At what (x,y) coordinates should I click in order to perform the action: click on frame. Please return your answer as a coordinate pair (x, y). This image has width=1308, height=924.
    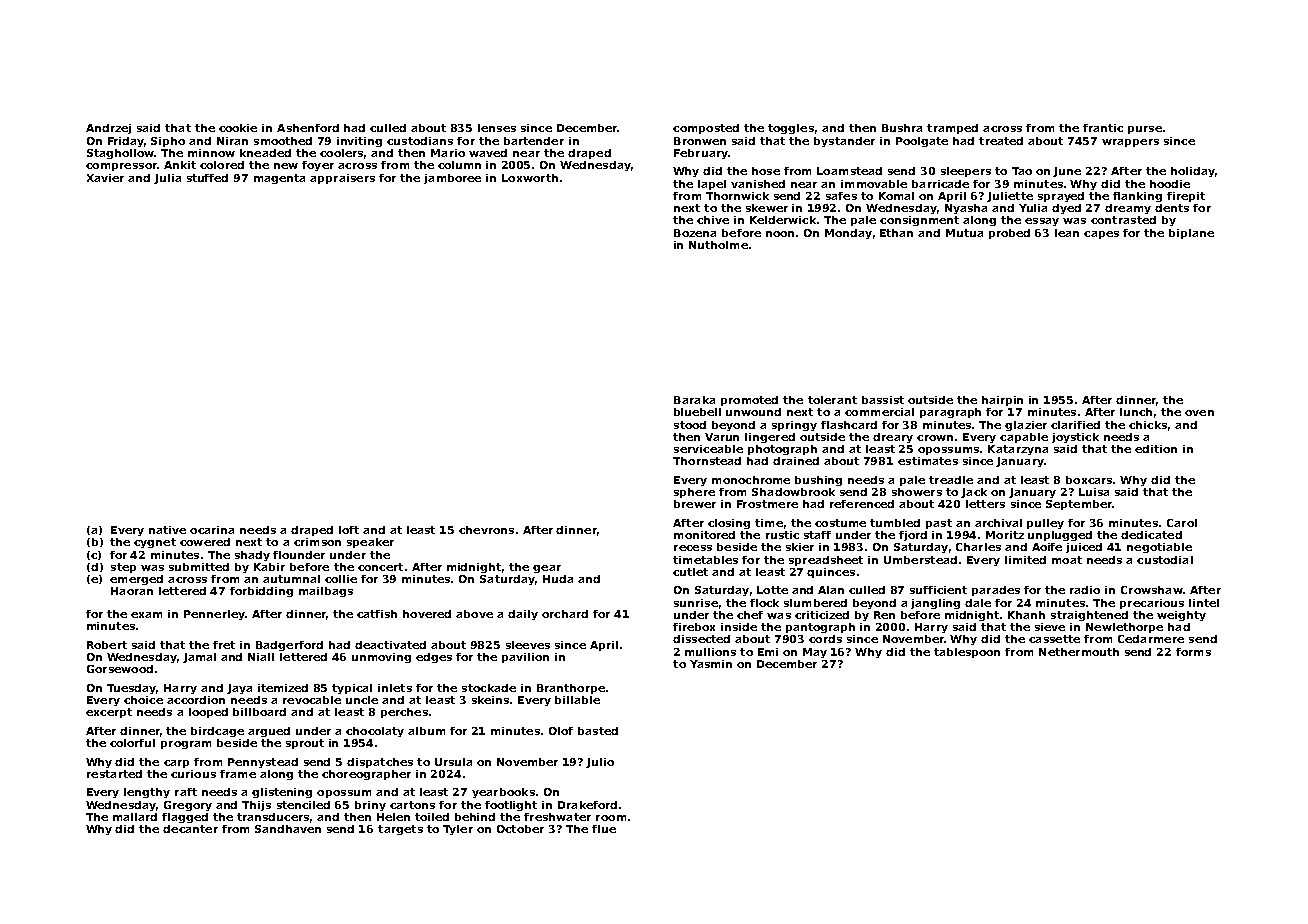
    Looking at the image, I should click on (238, 774).
